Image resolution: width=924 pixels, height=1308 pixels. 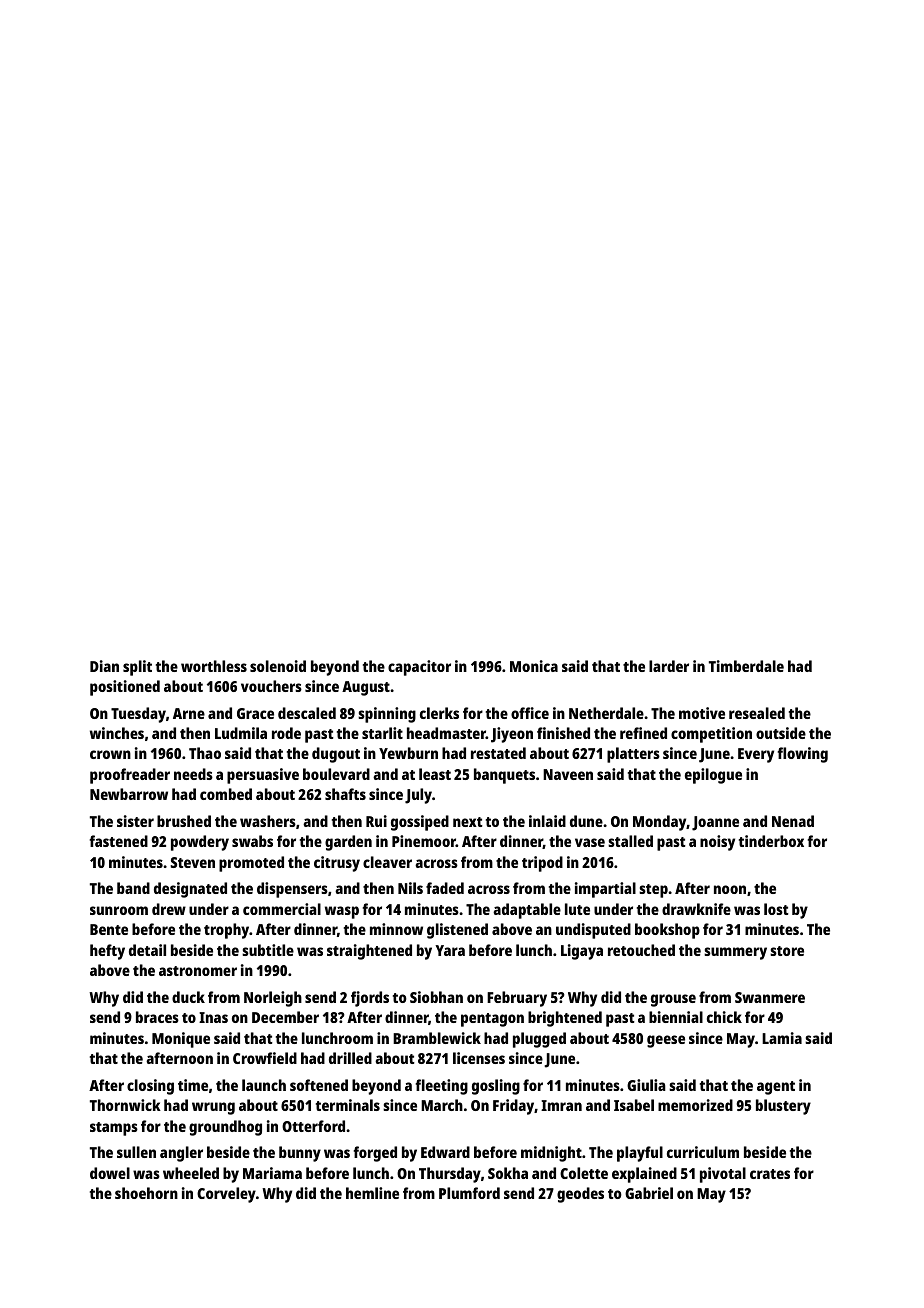 What do you see at coordinates (188, 997) in the page?
I see `duck` at bounding box center [188, 997].
